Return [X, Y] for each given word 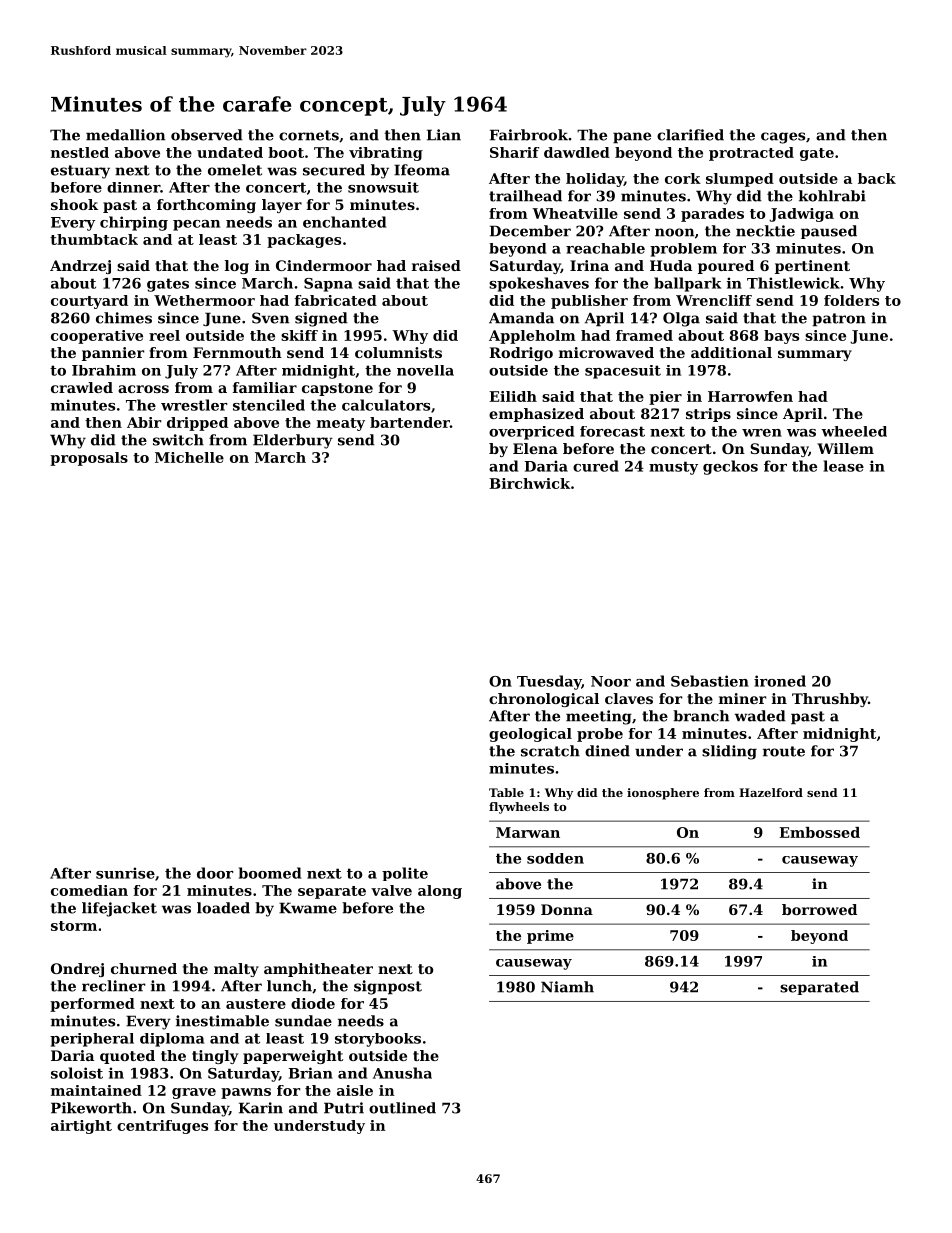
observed [207, 135]
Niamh [567, 987]
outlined [402, 1108]
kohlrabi [832, 196]
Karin [261, 1108]
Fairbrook [529, 135]
